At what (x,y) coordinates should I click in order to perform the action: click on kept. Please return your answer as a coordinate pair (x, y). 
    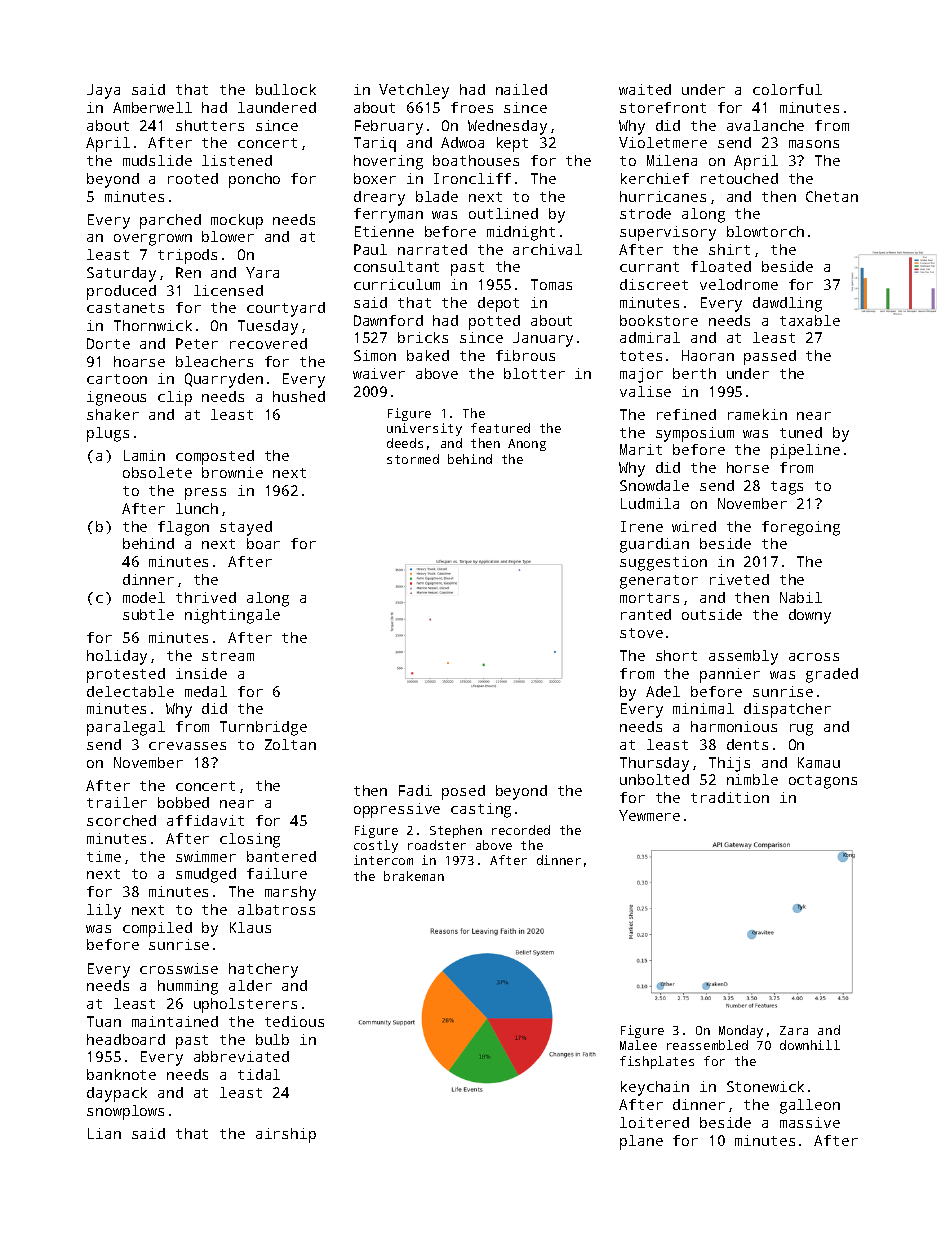
    Looking at the image, I should click on (512, 144).
